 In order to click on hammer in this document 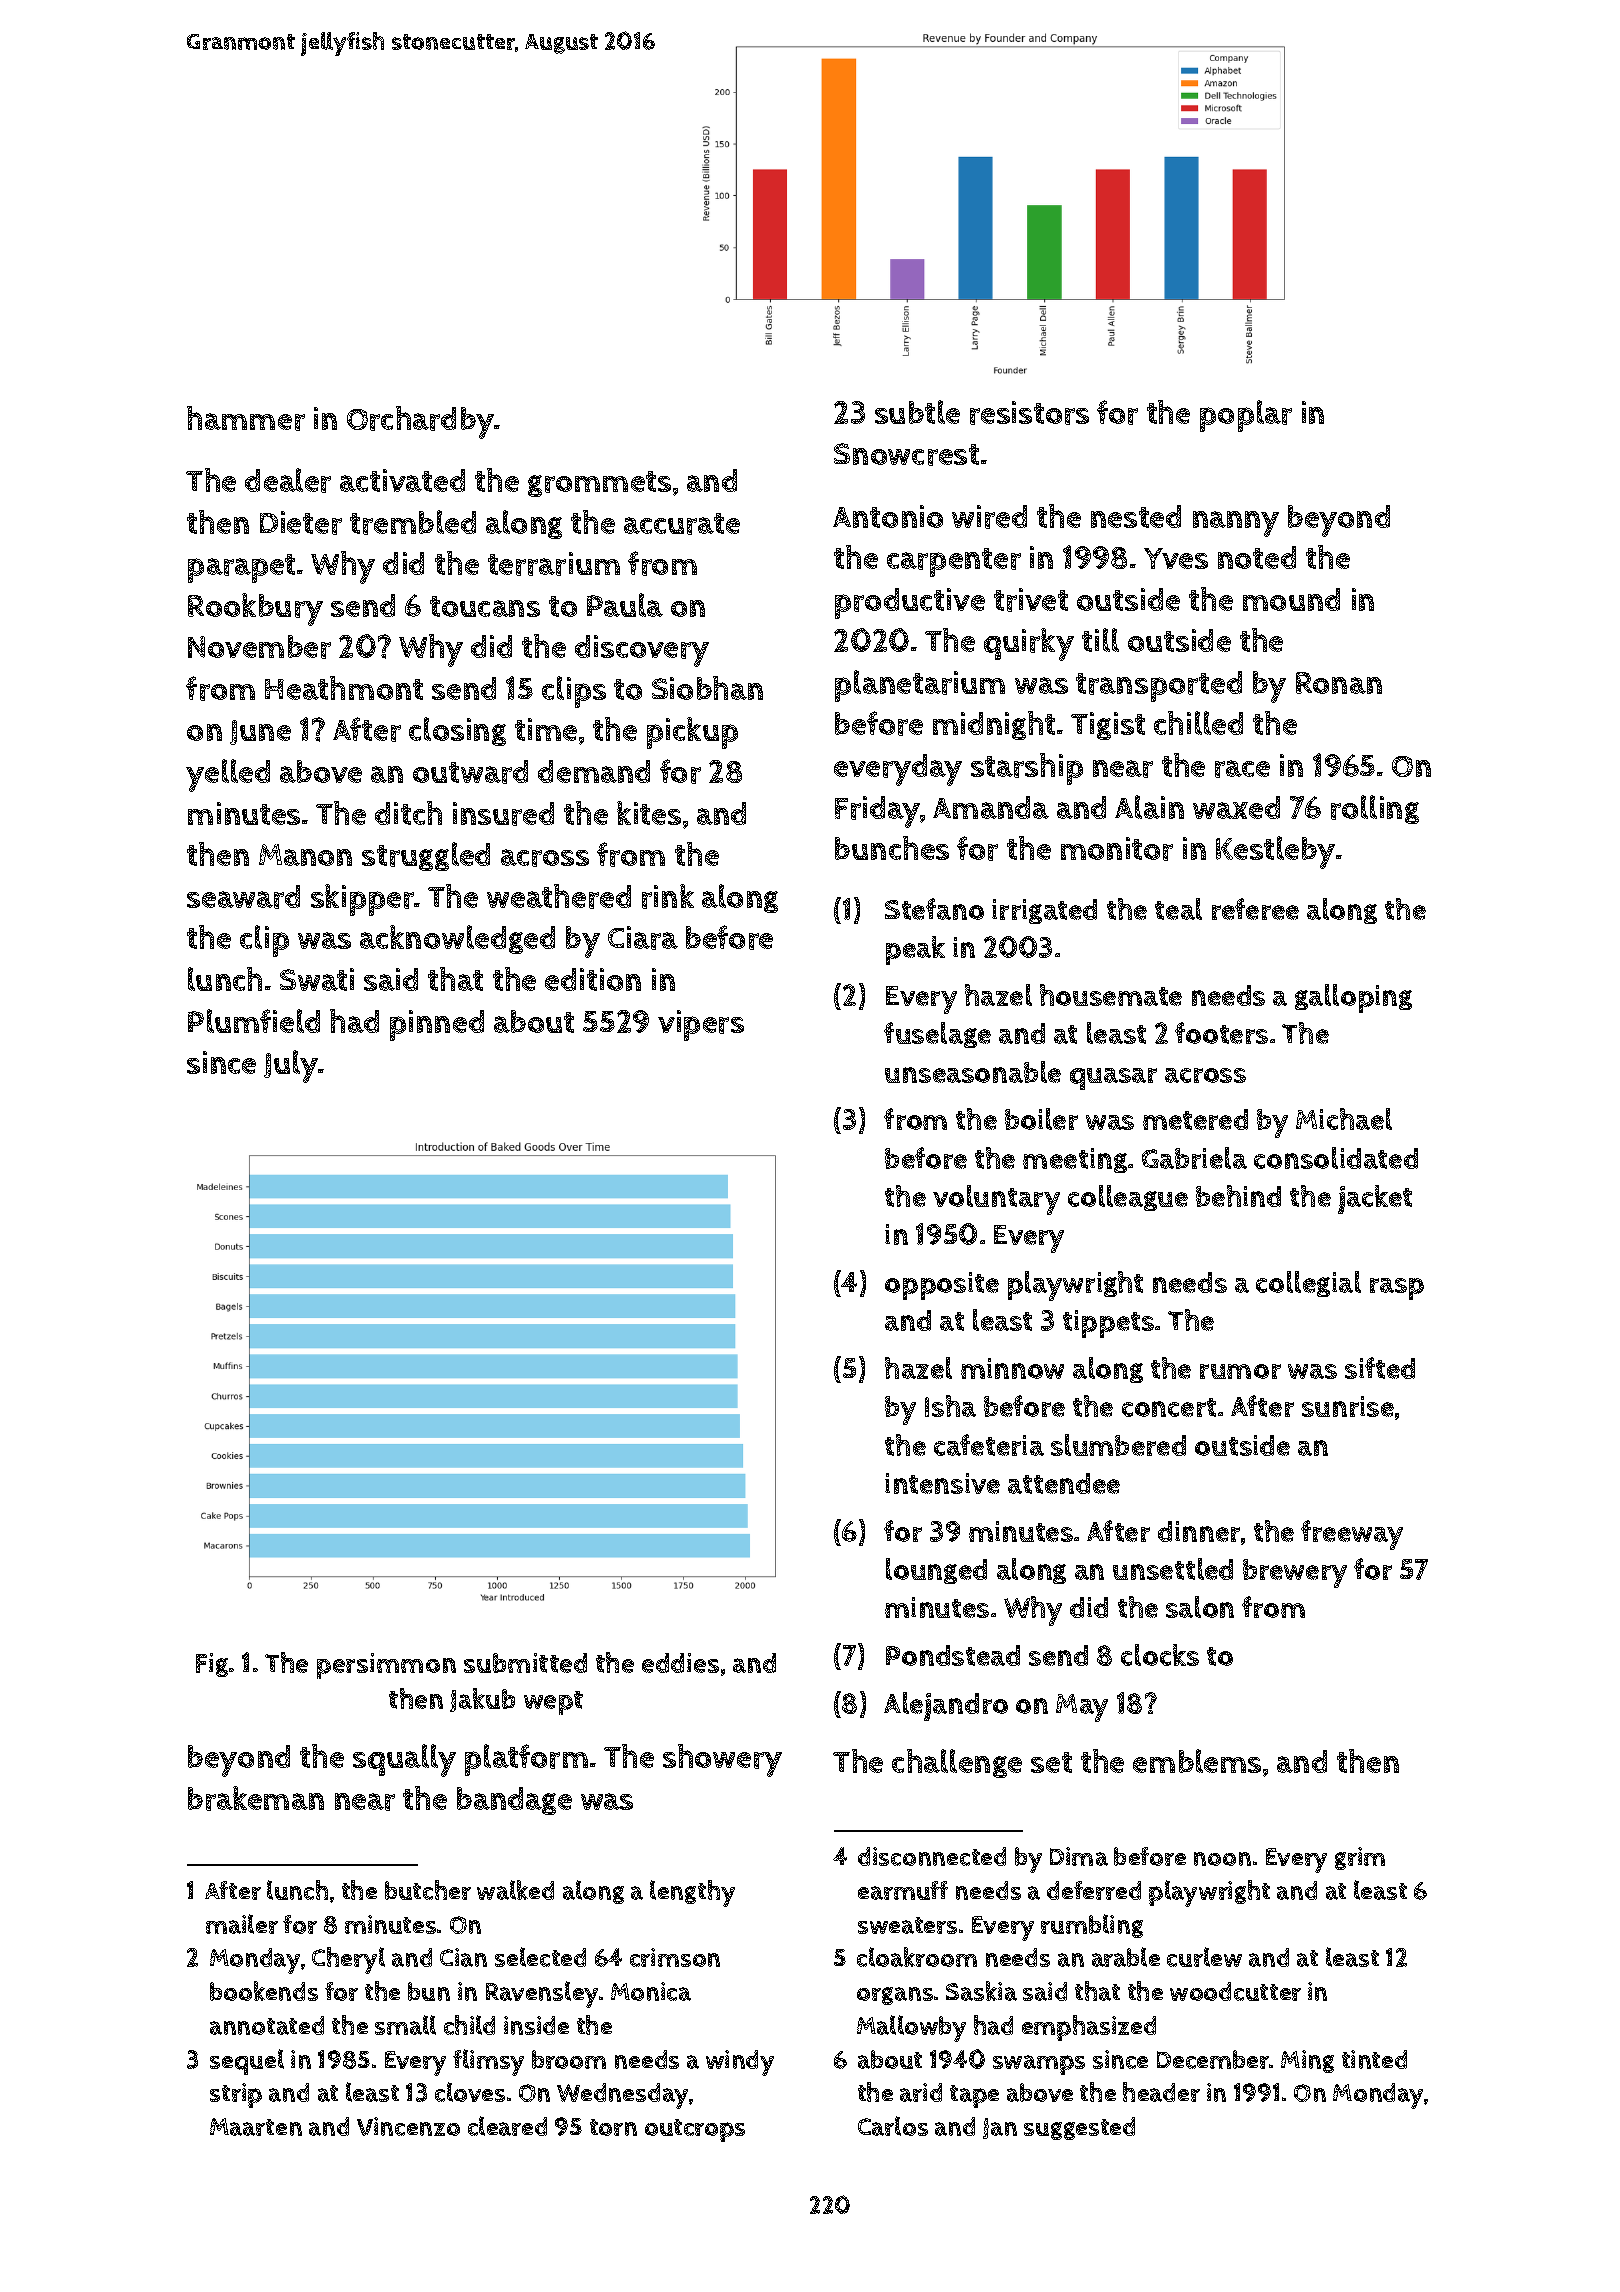, I will do `click(246, 418)`.
